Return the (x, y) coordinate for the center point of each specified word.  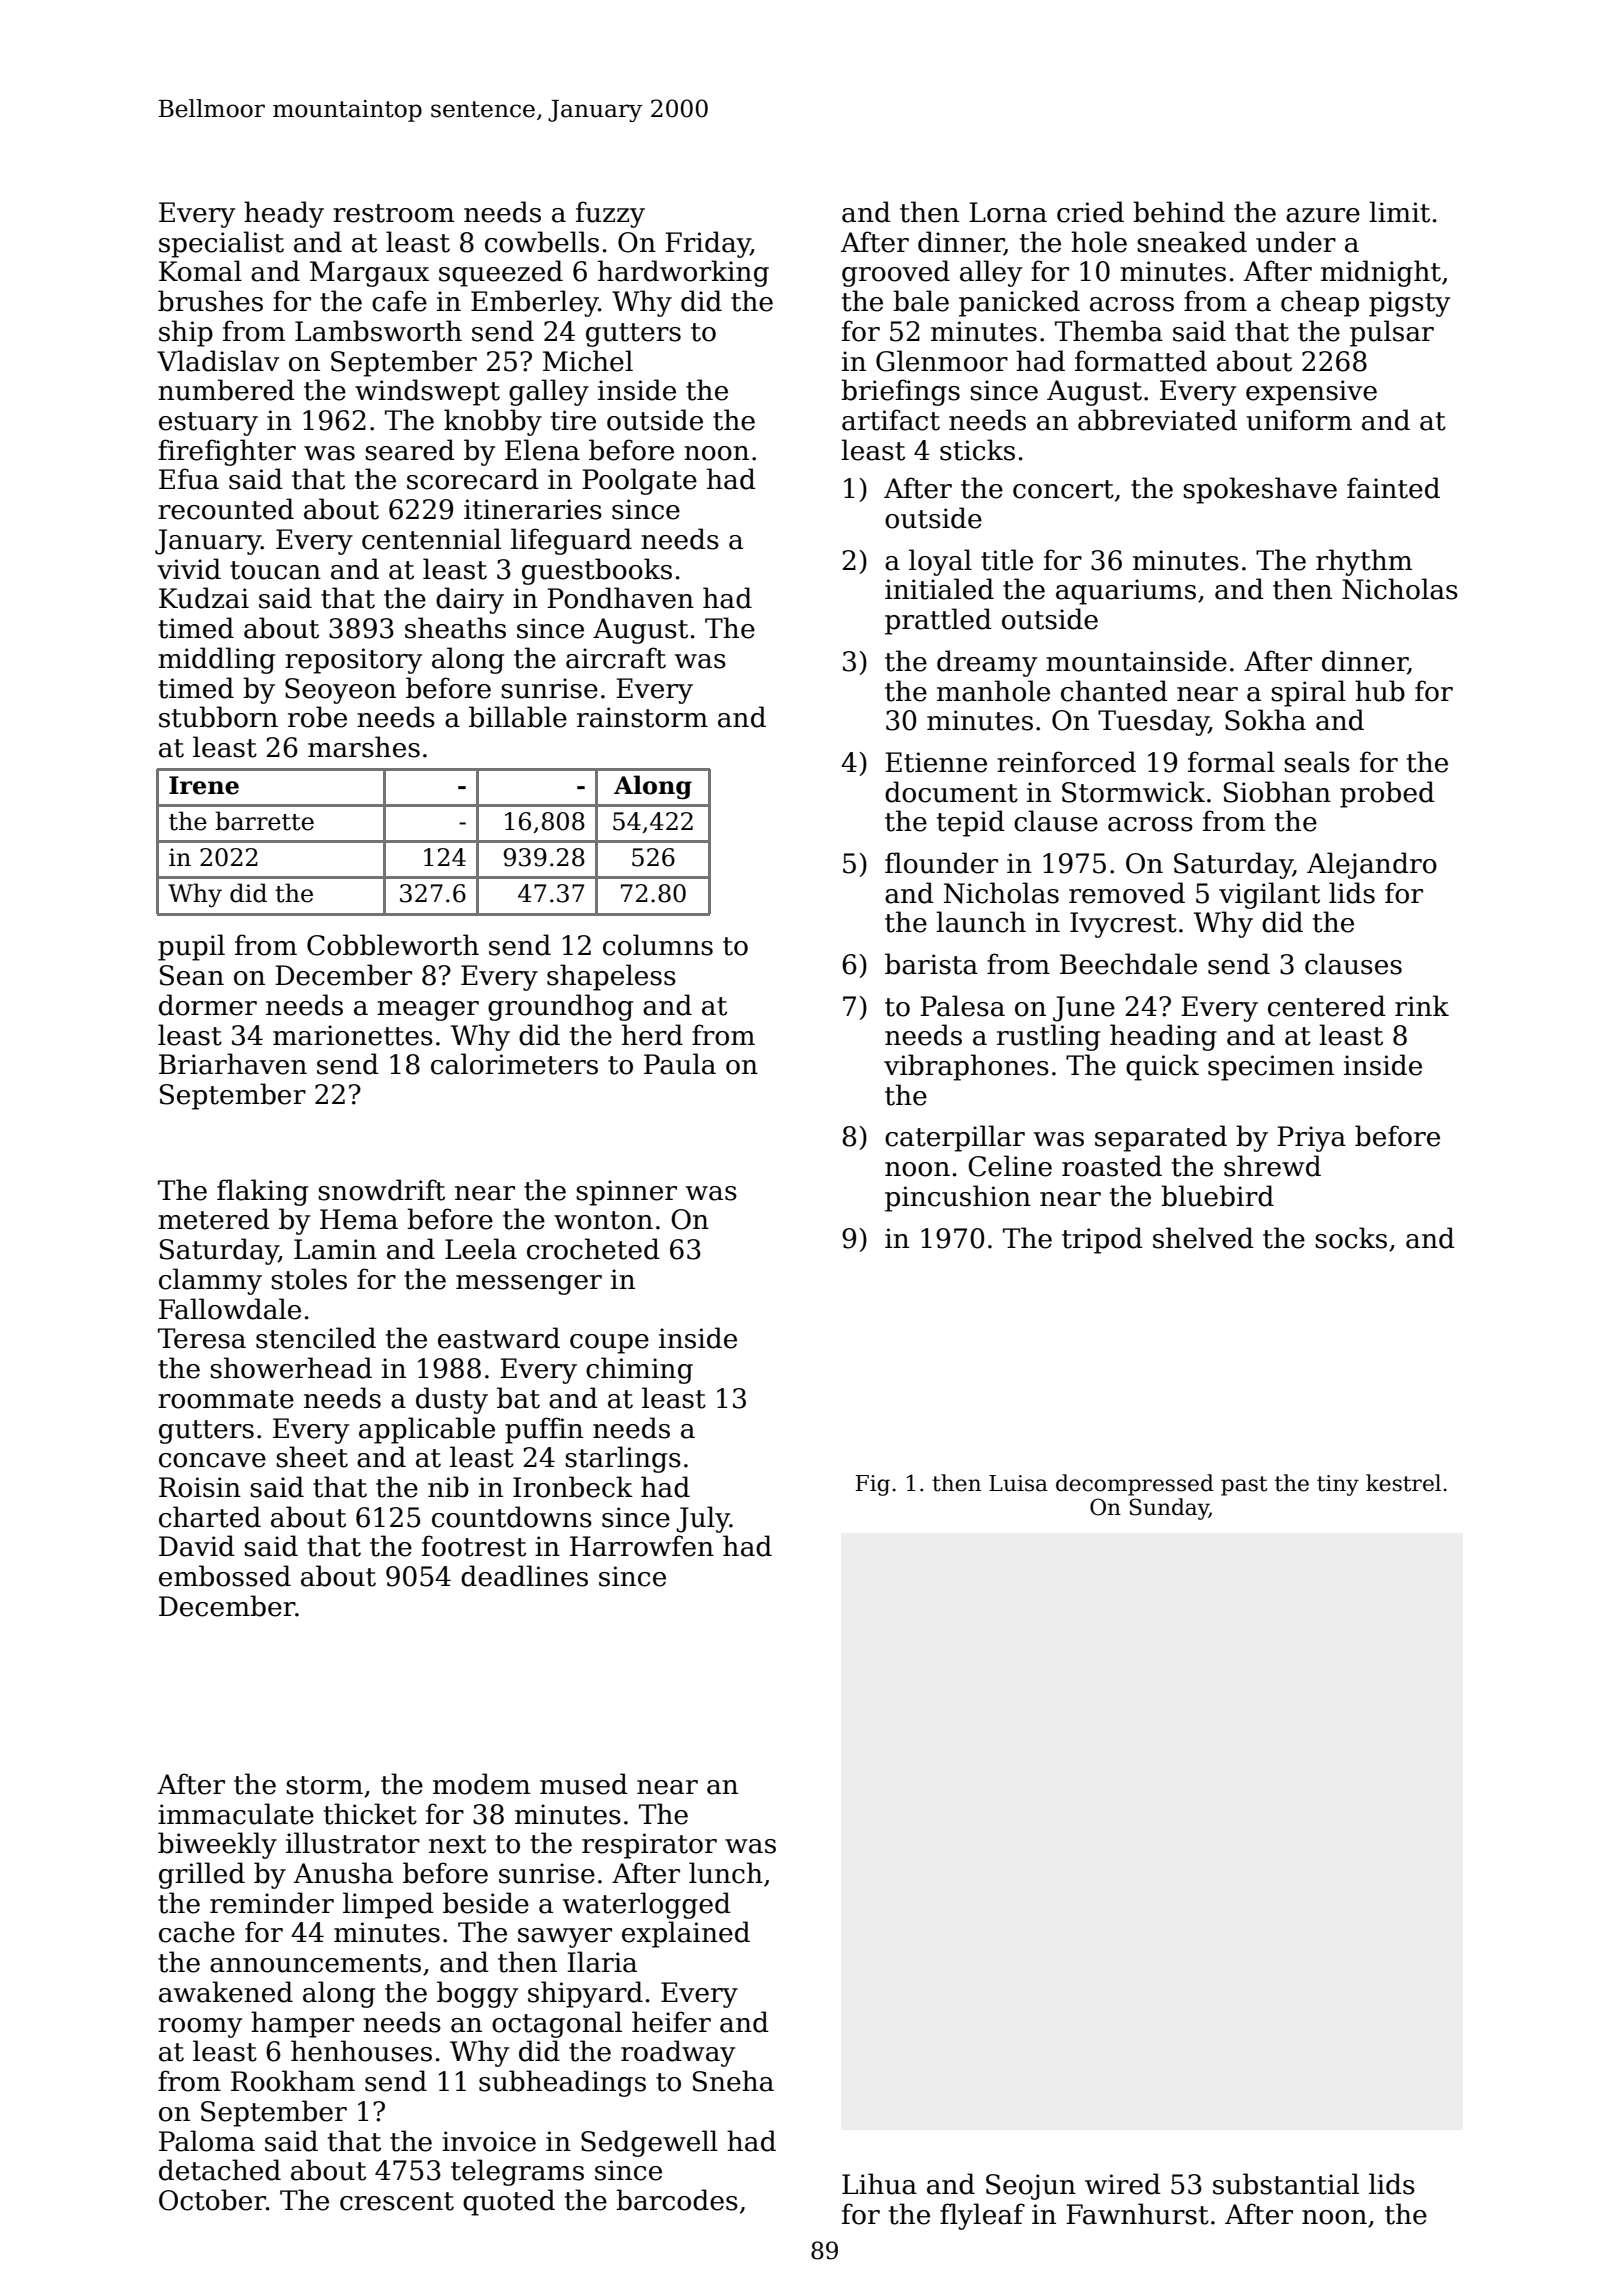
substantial (1286, 2184)
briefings (900, 392)
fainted (1393, 488)
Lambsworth (378, 331)
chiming (639, 1370)
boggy (477, 1994)
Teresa (202, 1338)
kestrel (1403, 1483)
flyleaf (982, 2216)
